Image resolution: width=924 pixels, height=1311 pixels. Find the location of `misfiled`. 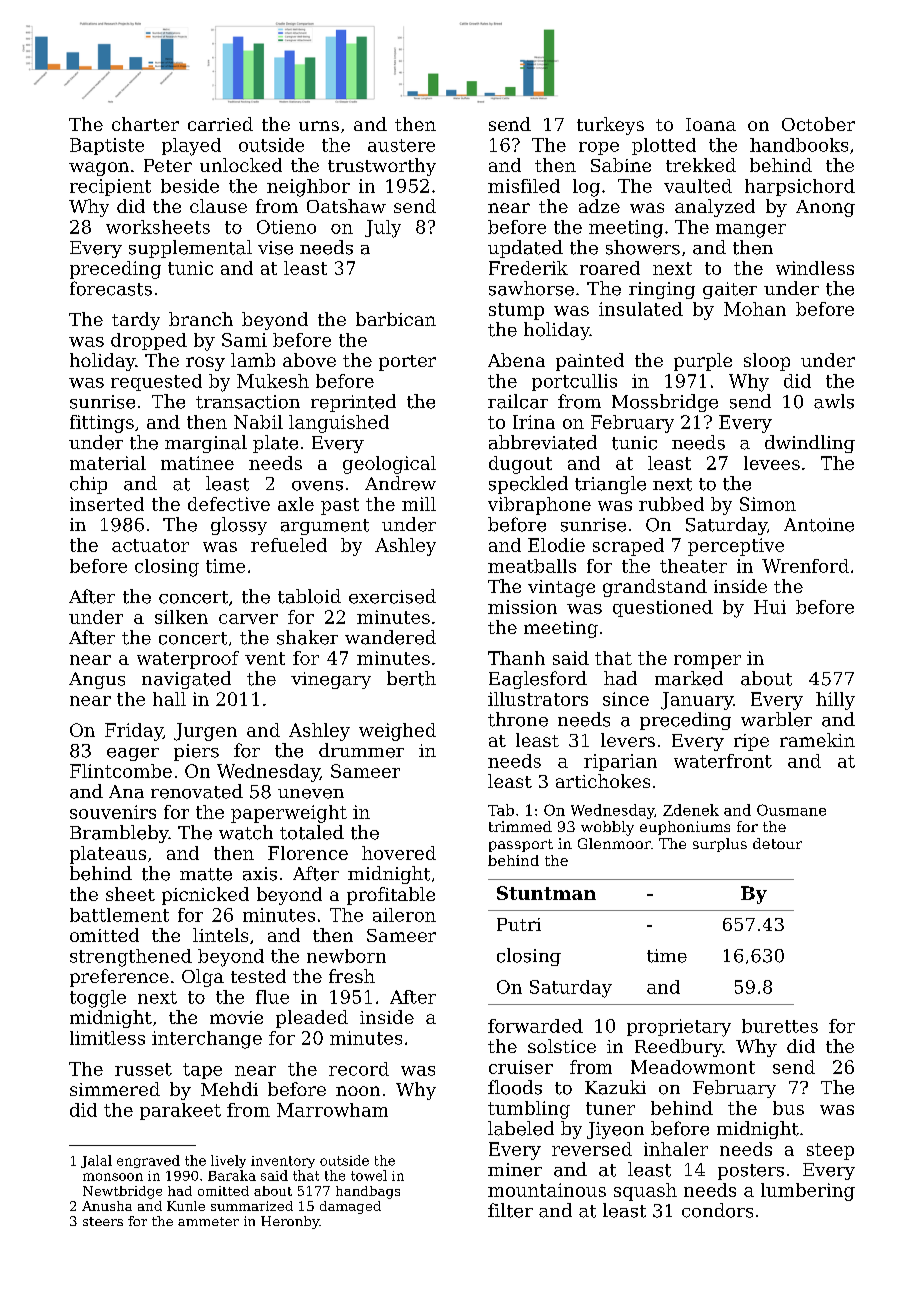

misfiled is located at coordinates (524, 186).
